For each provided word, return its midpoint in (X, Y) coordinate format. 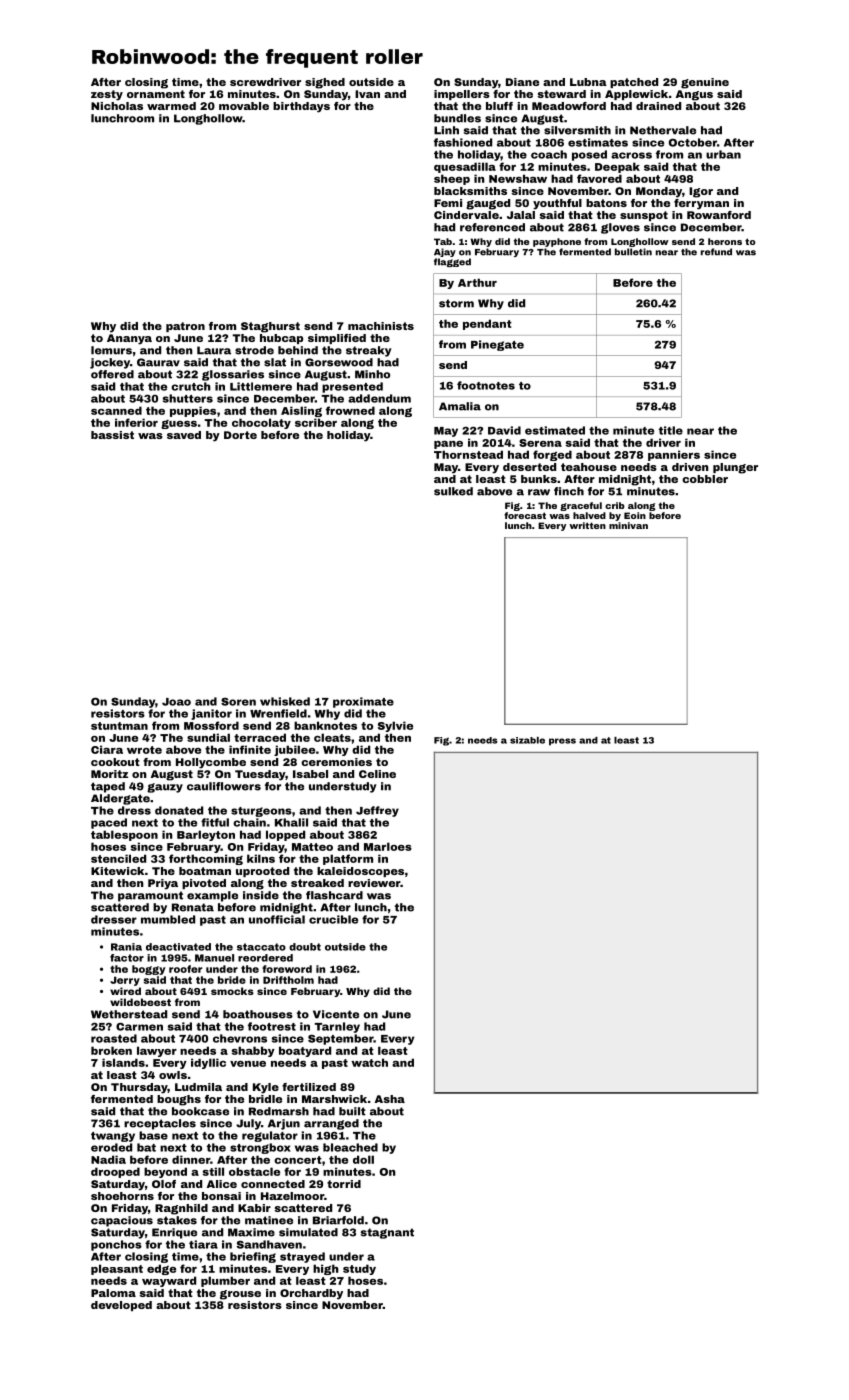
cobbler (705, 479)
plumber (225, 1281)
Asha (390, 1099)
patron (185, 327)
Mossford (211, 725)
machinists (381, 326)
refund (716, 252)
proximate (363, 702)
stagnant (387, 1233)
